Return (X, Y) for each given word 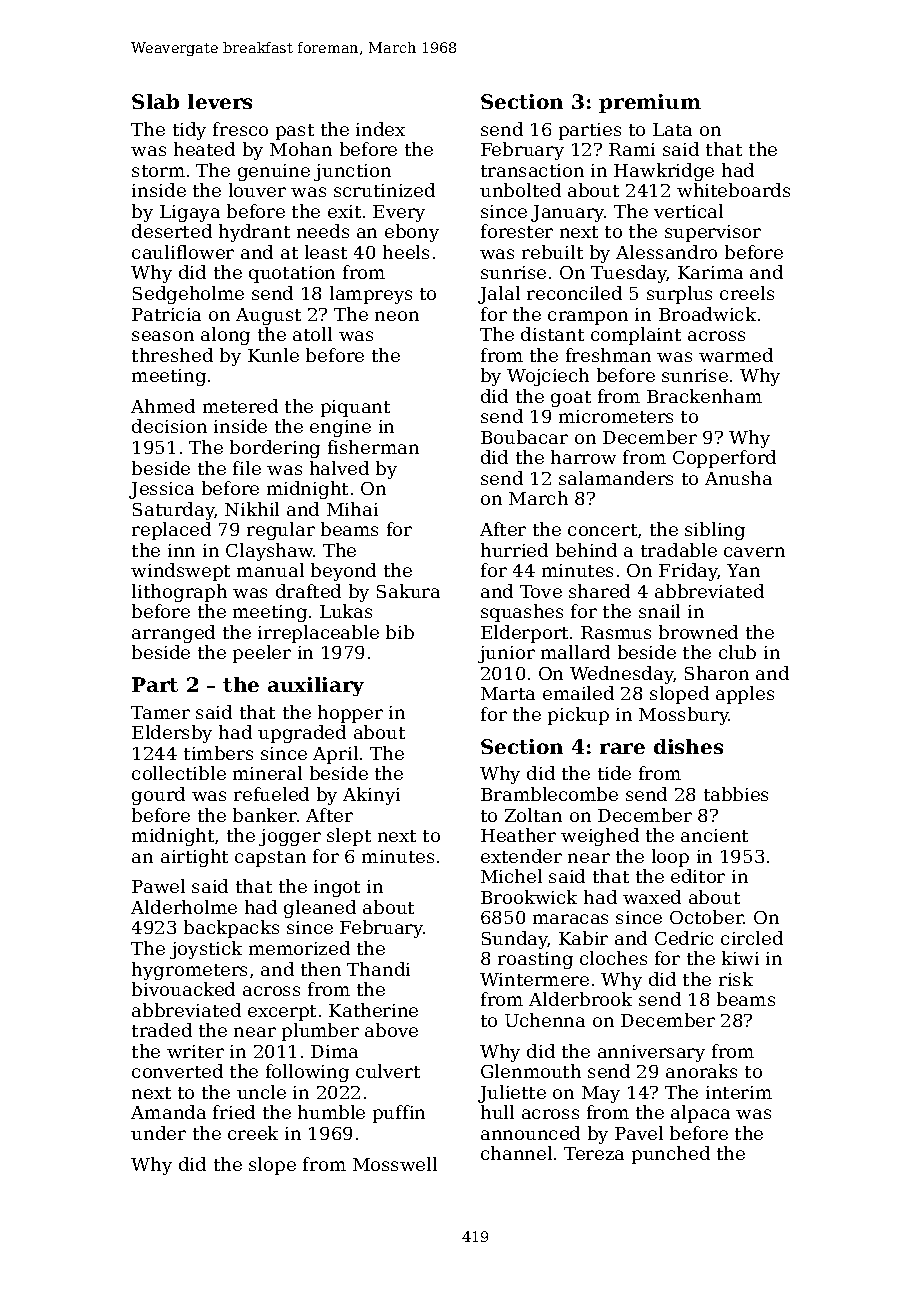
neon (397, 316)
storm (158, 171)
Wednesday (622, 675)
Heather (518, 835)
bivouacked (183, 989)
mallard (575, 652)
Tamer (160, 712)
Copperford (724, 459)
